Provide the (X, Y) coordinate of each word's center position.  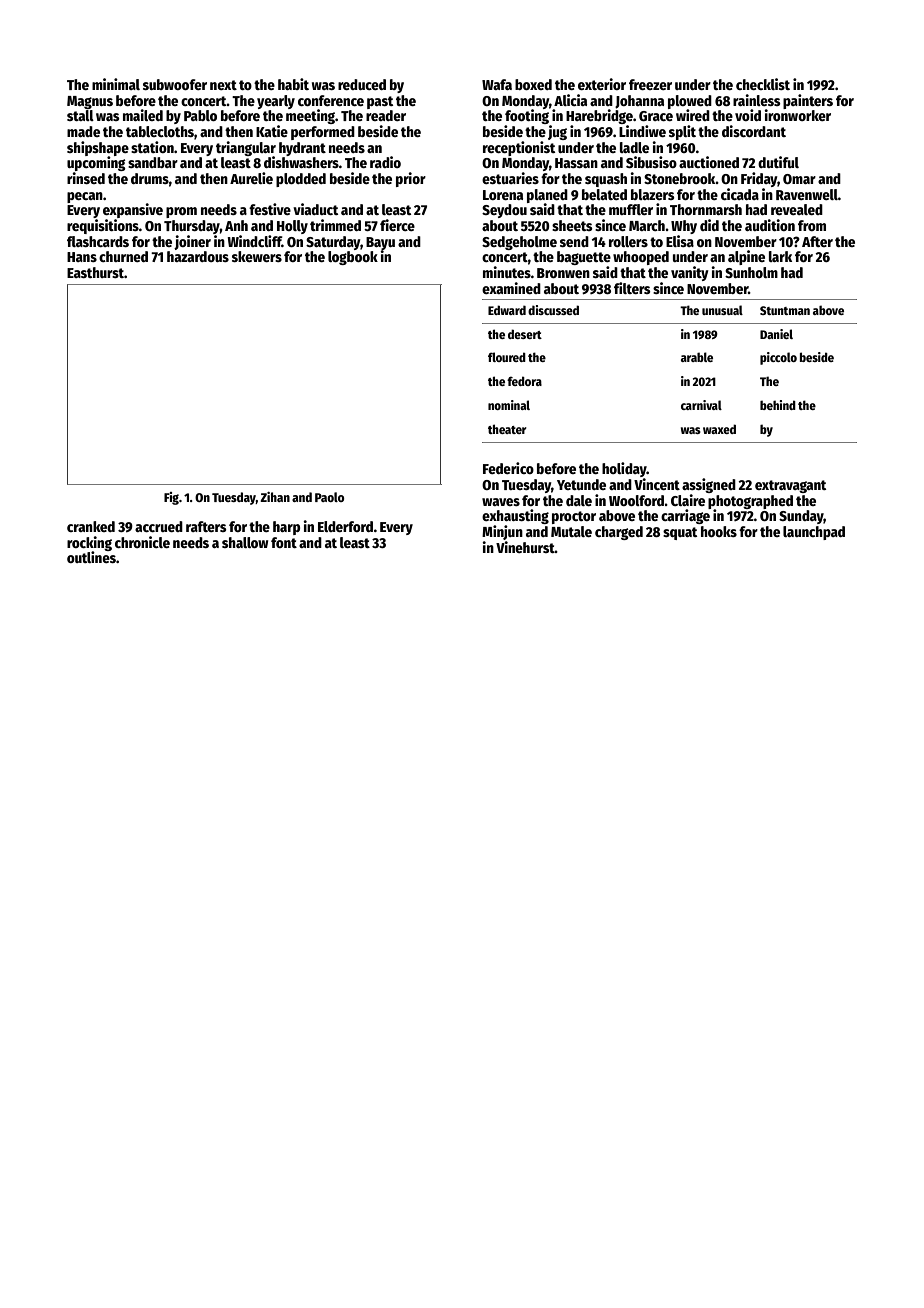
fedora (524, 381)
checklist (763, 84)
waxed (719, 429)
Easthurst (95, 272)
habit (293, 84)
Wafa (497, 84)
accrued (159, 526)
